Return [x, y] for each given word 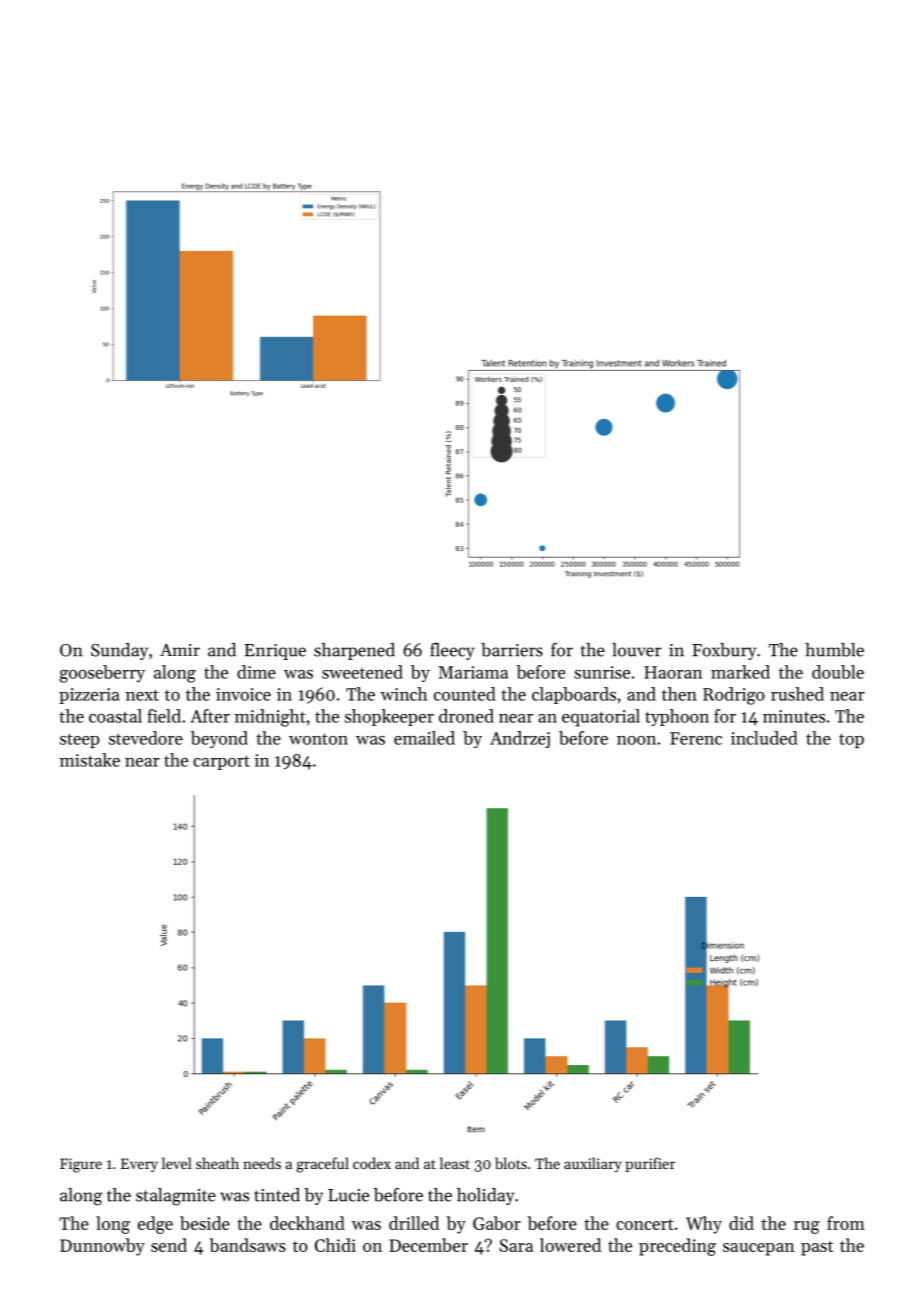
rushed [797, 694]
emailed [424, 738]
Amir [180, 650]
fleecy [452, 651]
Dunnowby [102, 1247]
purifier [650, 1164]
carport [221, 762]
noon [636, 740]
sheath [217, 1163]
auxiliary [593, 1164]
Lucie [348, 1195]
